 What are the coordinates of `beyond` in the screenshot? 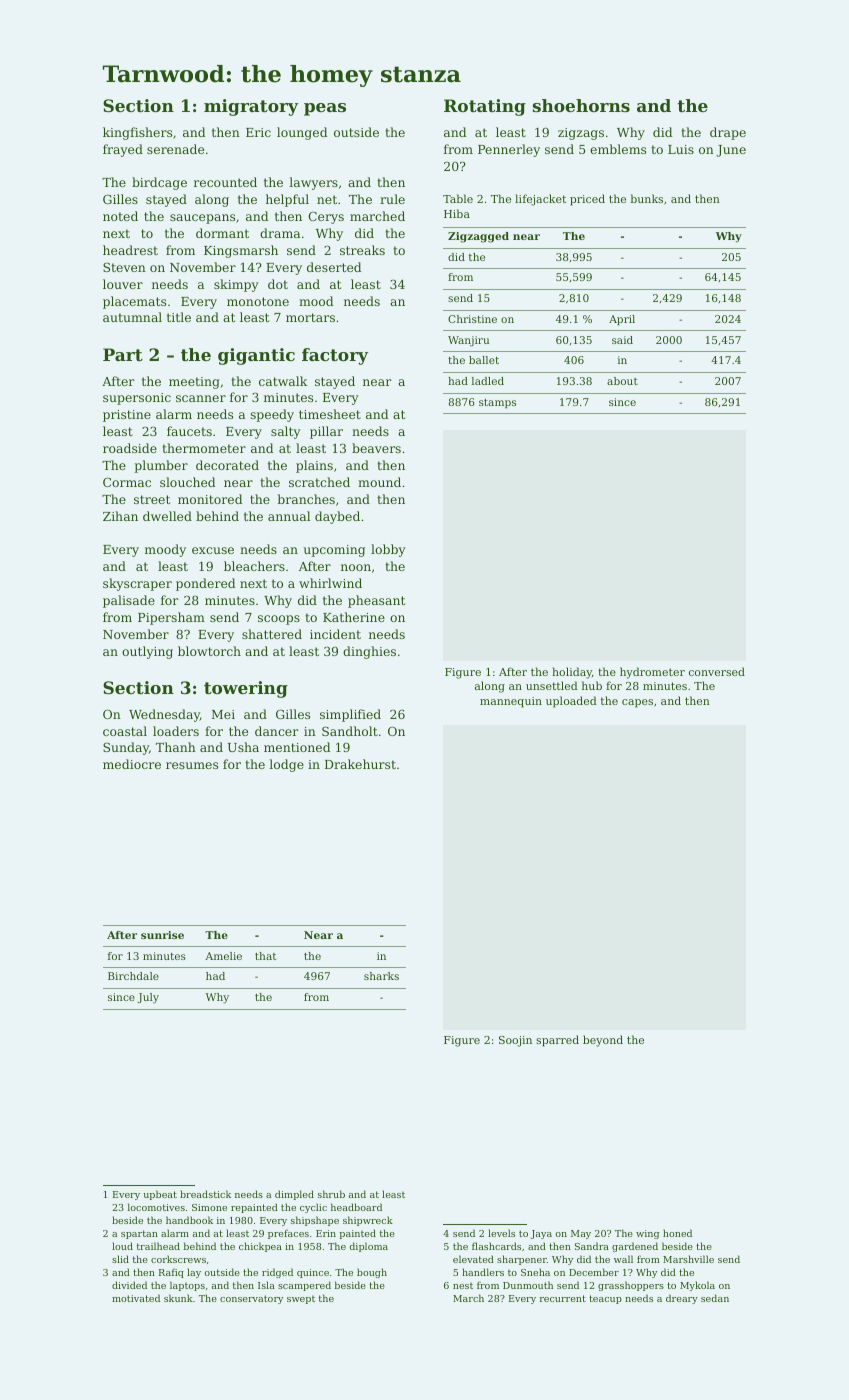 It's located at (603, 1041).
